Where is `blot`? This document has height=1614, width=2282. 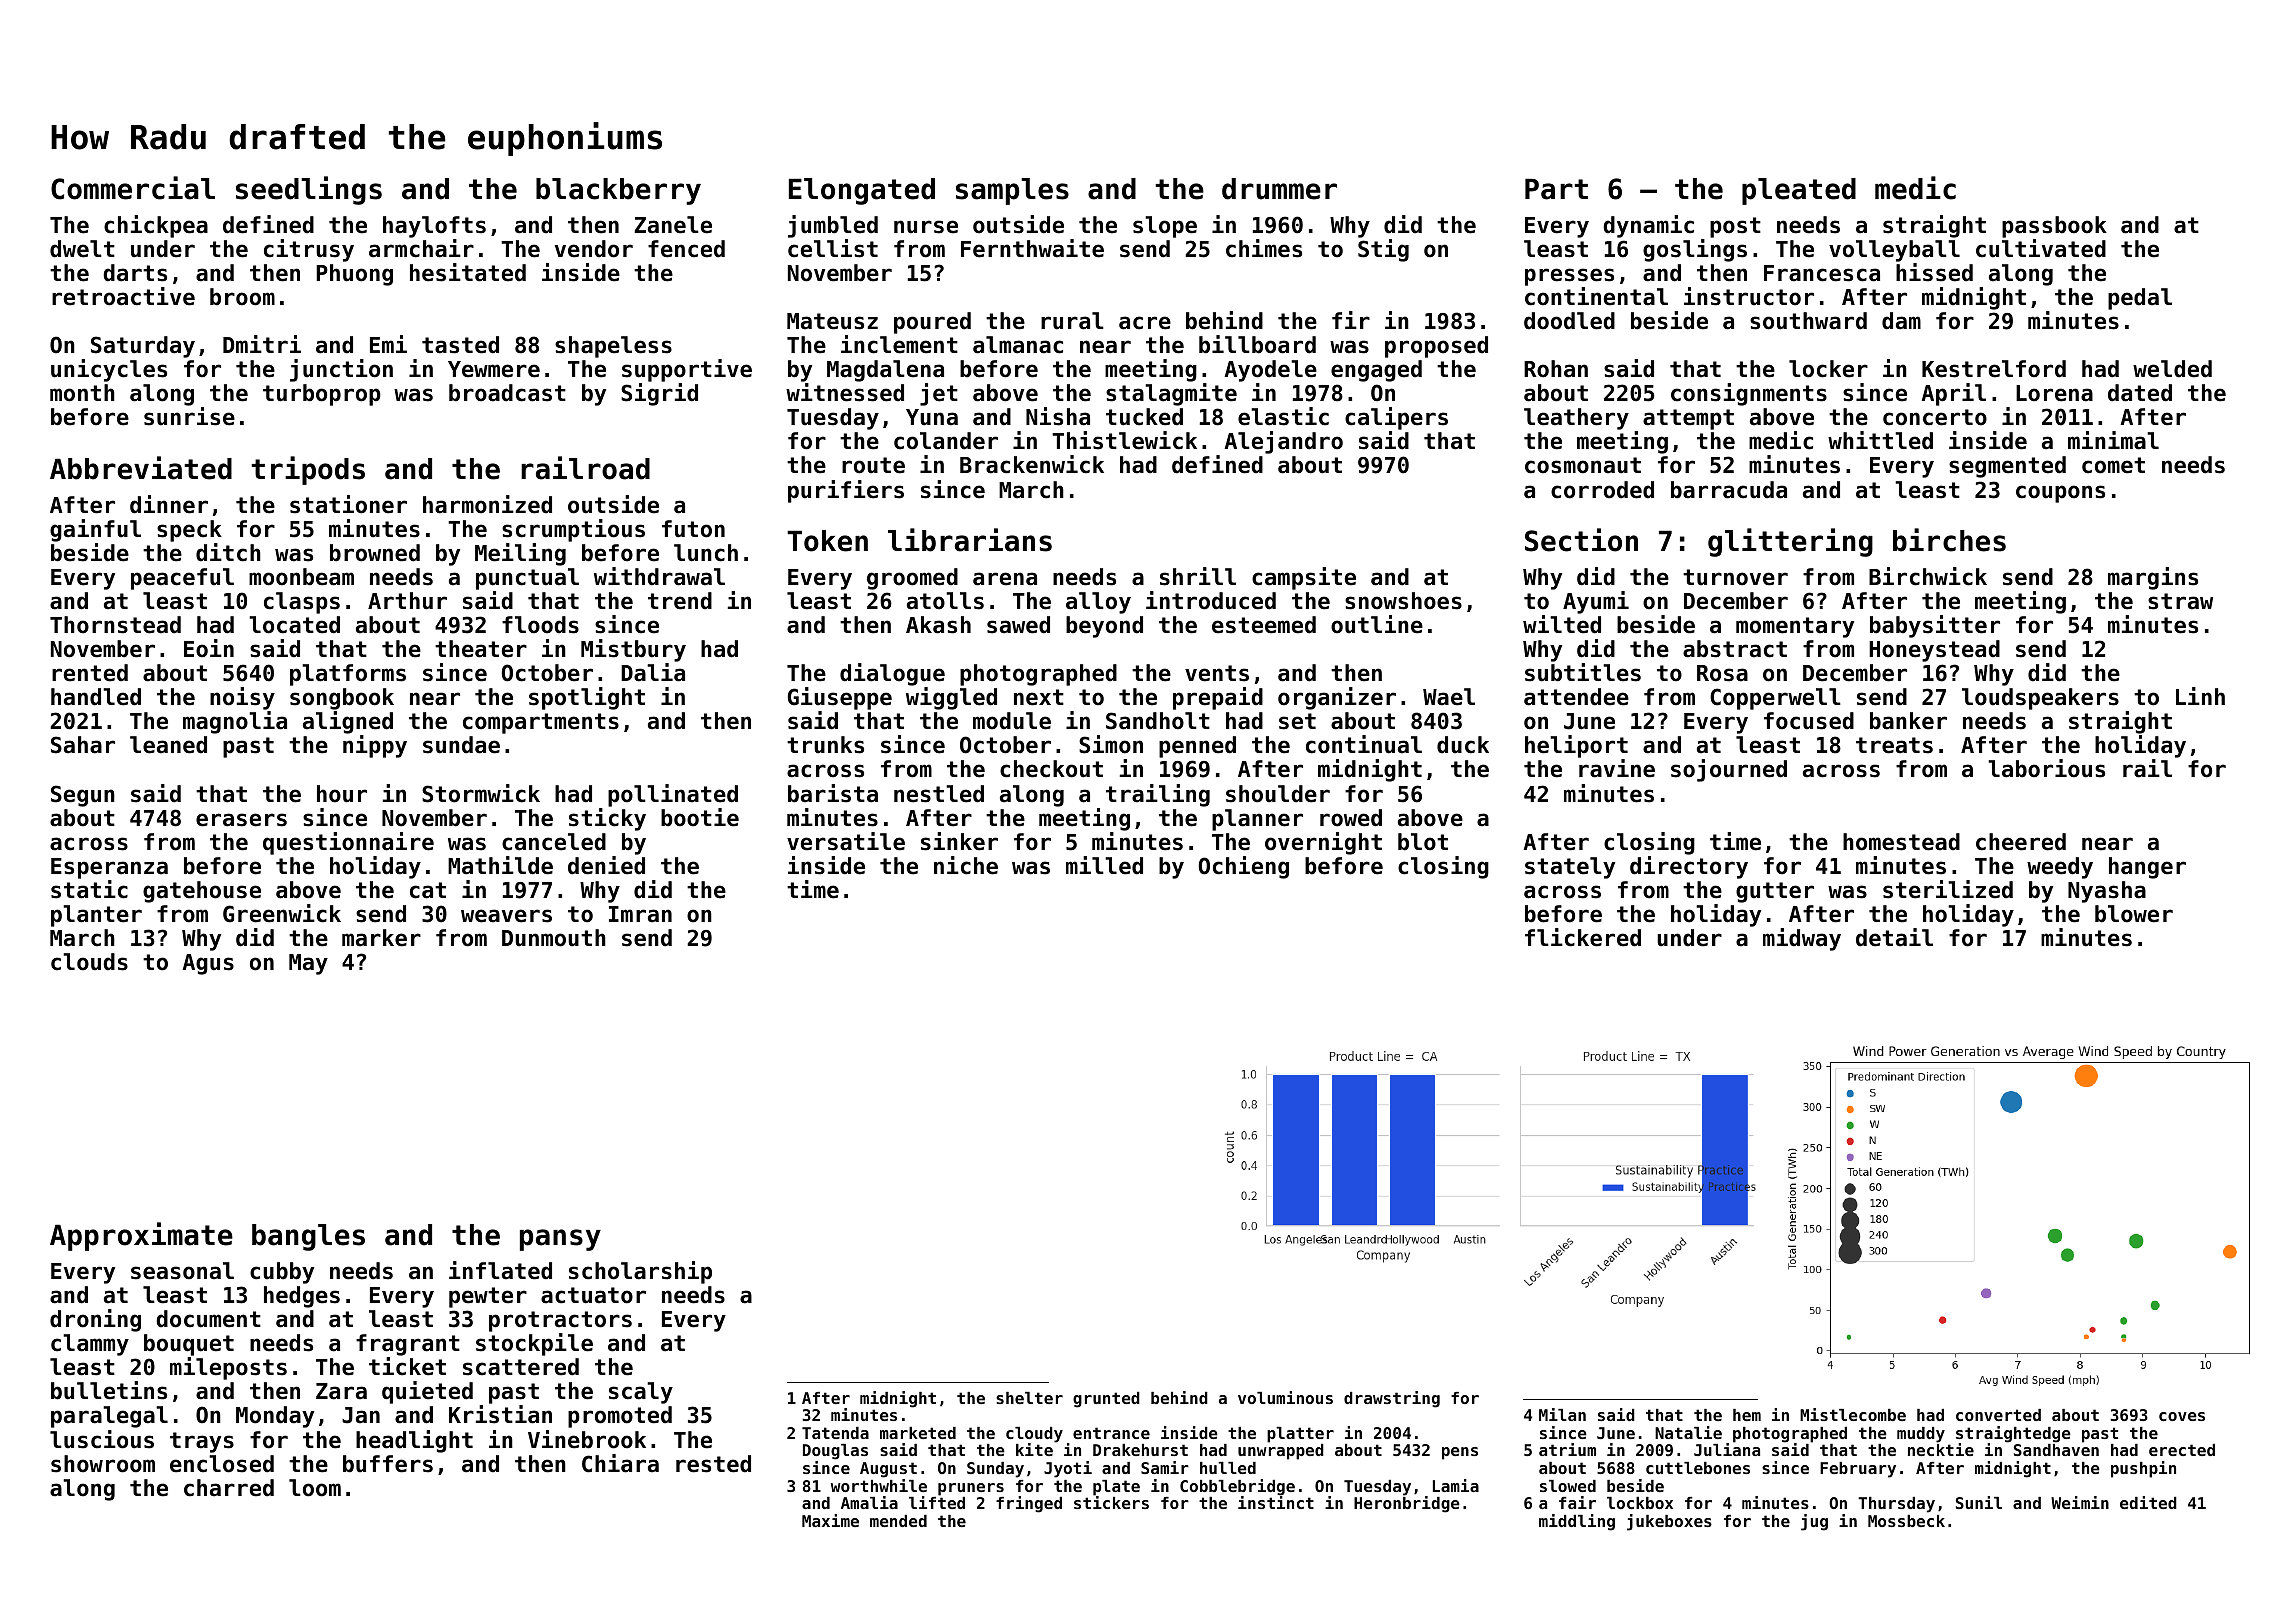
blot is located at coordinates (1423, 842).
